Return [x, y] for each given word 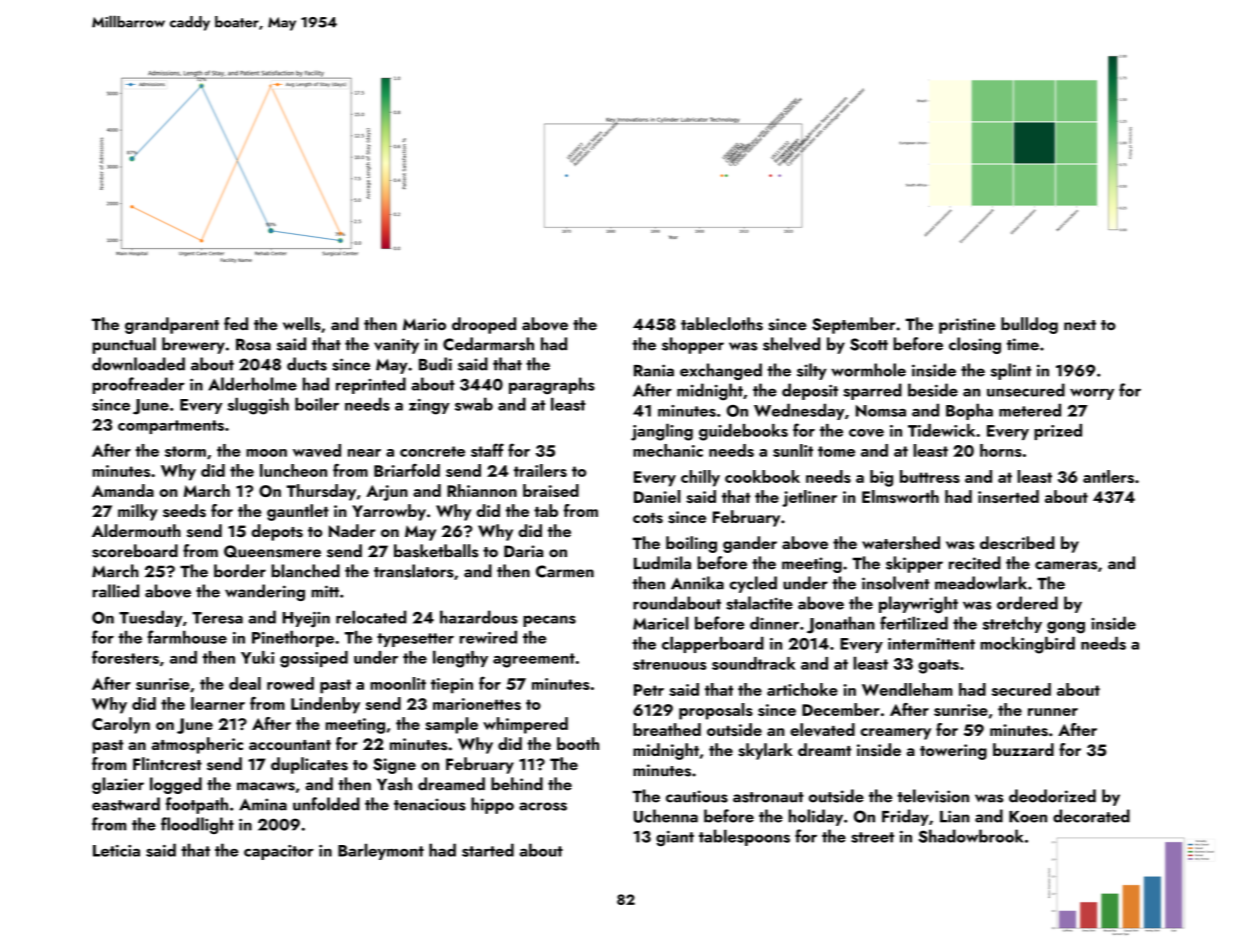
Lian [954, 816]
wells [302, 324]
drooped [484, 325]
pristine [967, 326]
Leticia [116, 851]
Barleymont [381, 851]
